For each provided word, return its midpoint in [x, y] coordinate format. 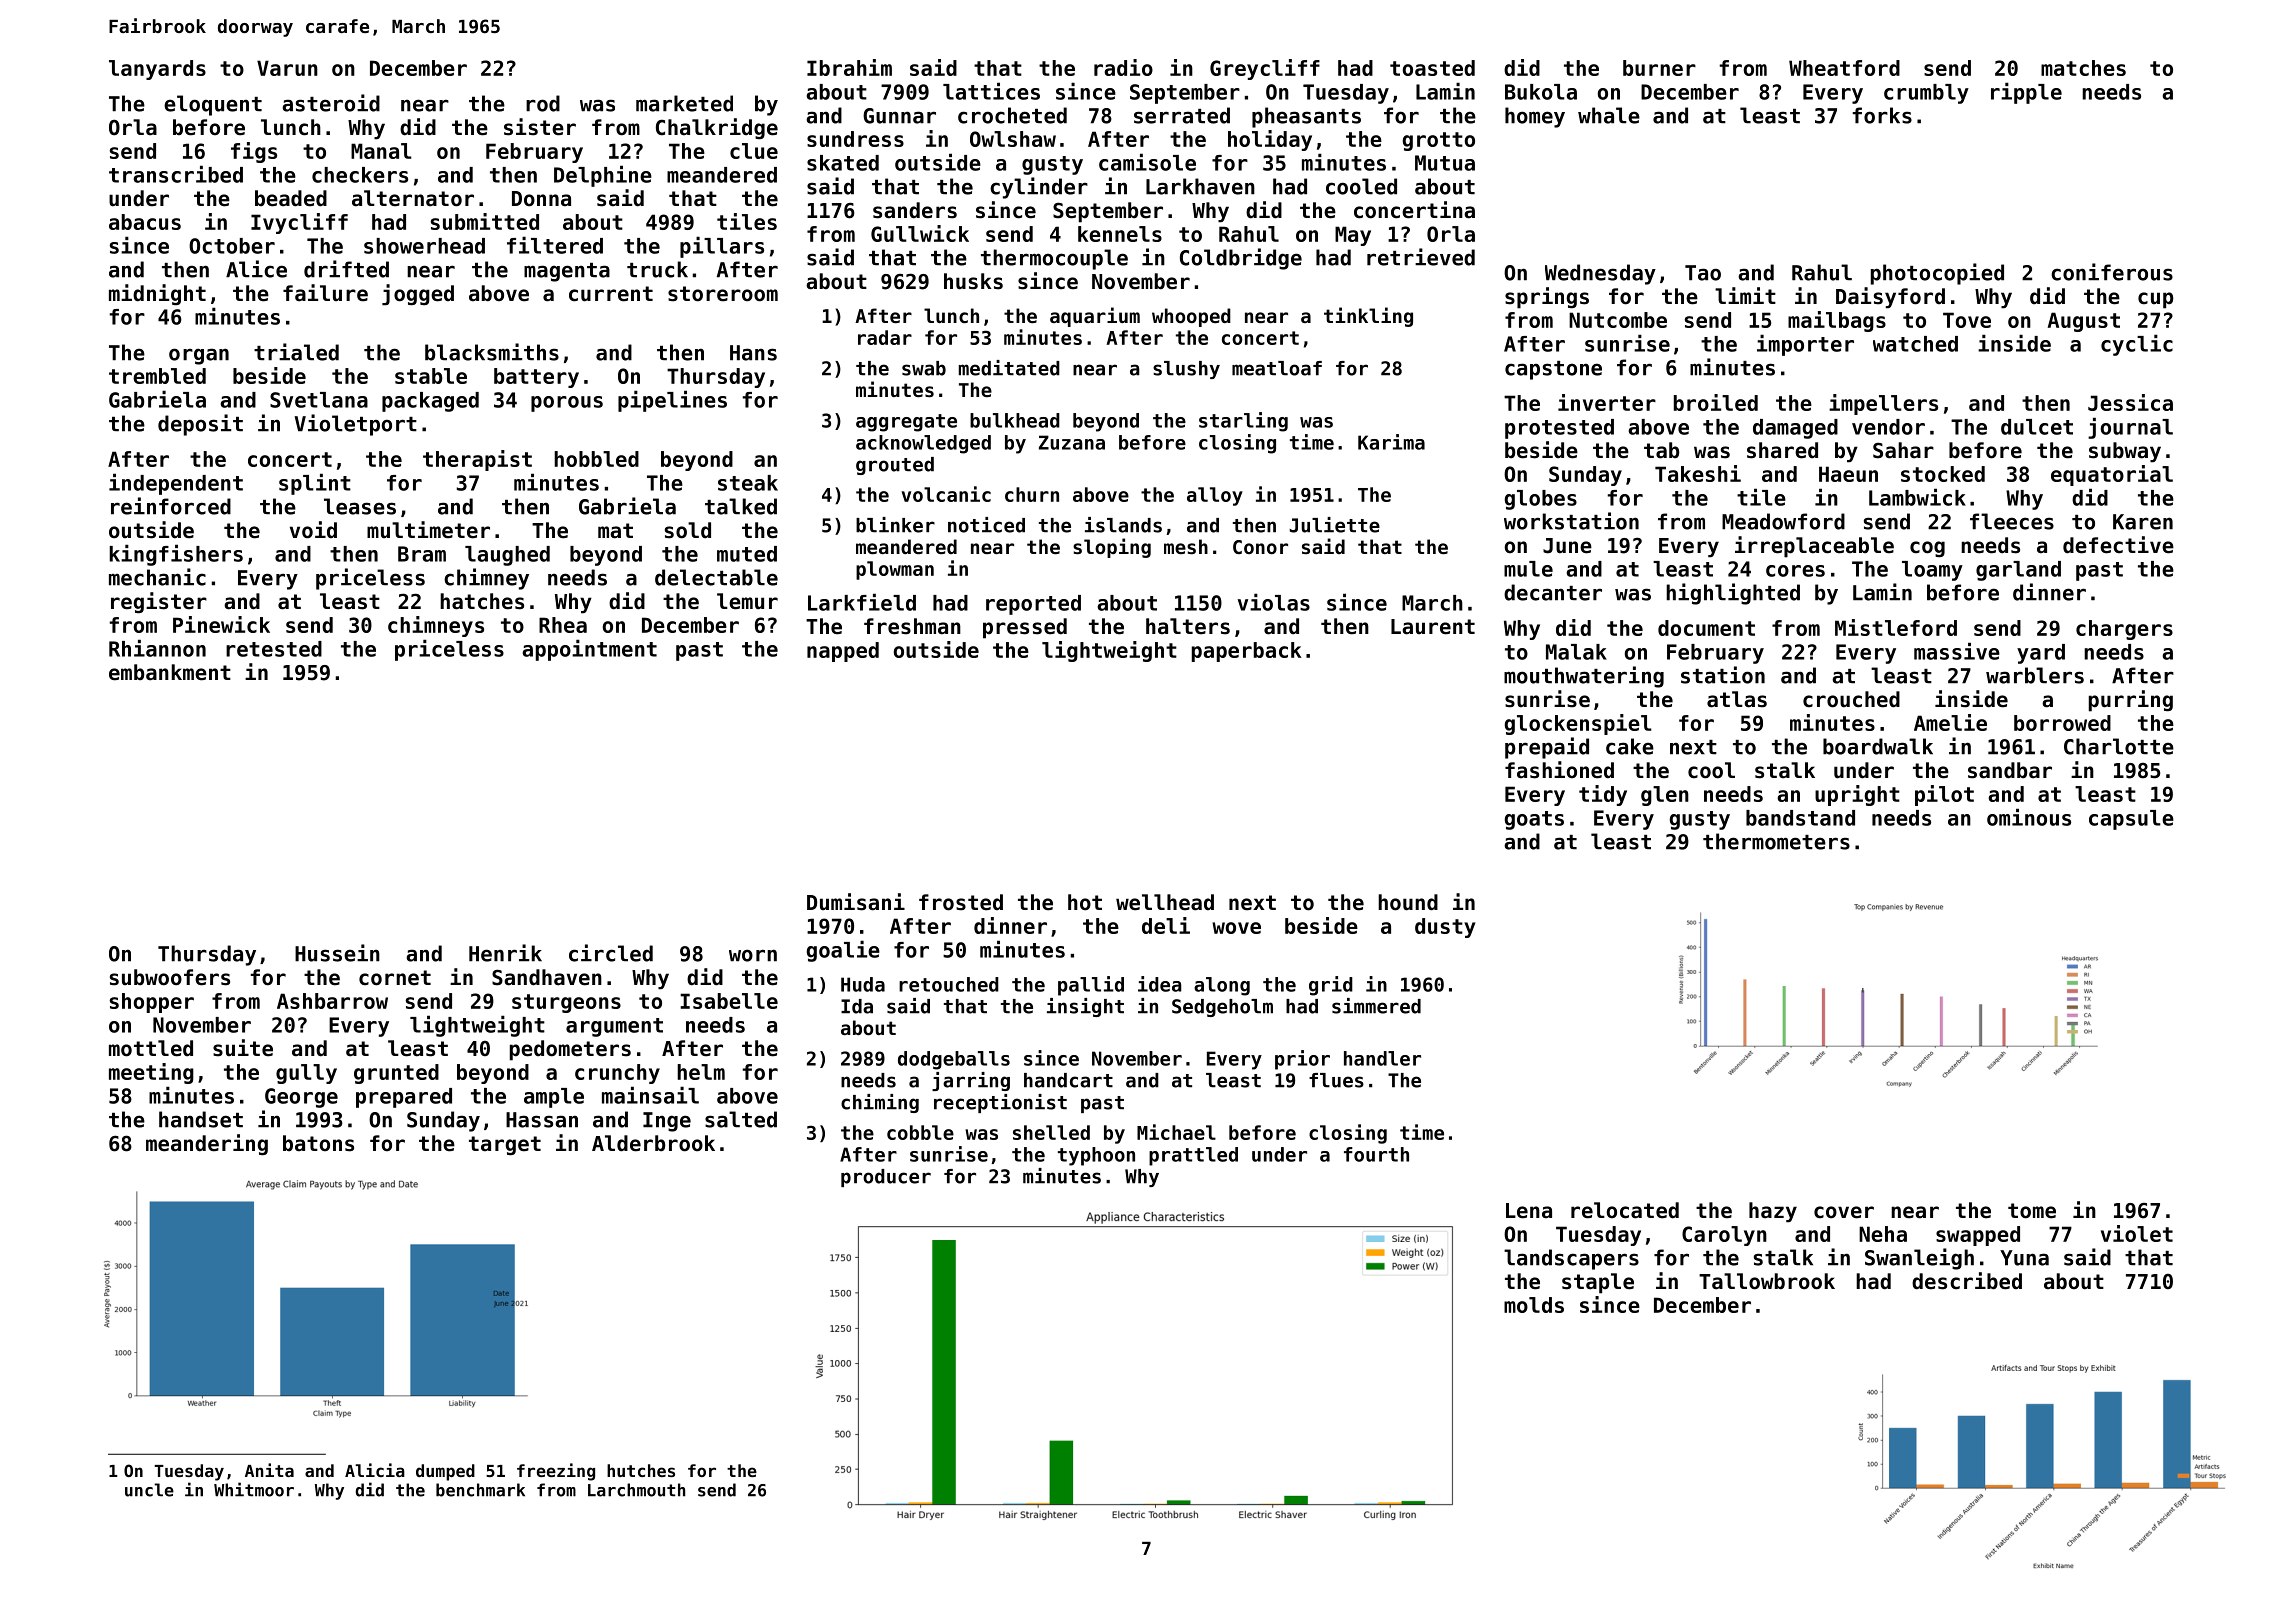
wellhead [1165, 902]
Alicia [375, 1470]
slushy [1186, 370]
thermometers [1776, 841]
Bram [422, 554]
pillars [722, 247]
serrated [1182, 115]
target [505, 1145]
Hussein [337, 953]
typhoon [1096, 1156]
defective [2118, 545]
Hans [753, 353]
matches [2083, 68]
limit [1745, 295]
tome [2032, 1211]
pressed [1025, 628]
